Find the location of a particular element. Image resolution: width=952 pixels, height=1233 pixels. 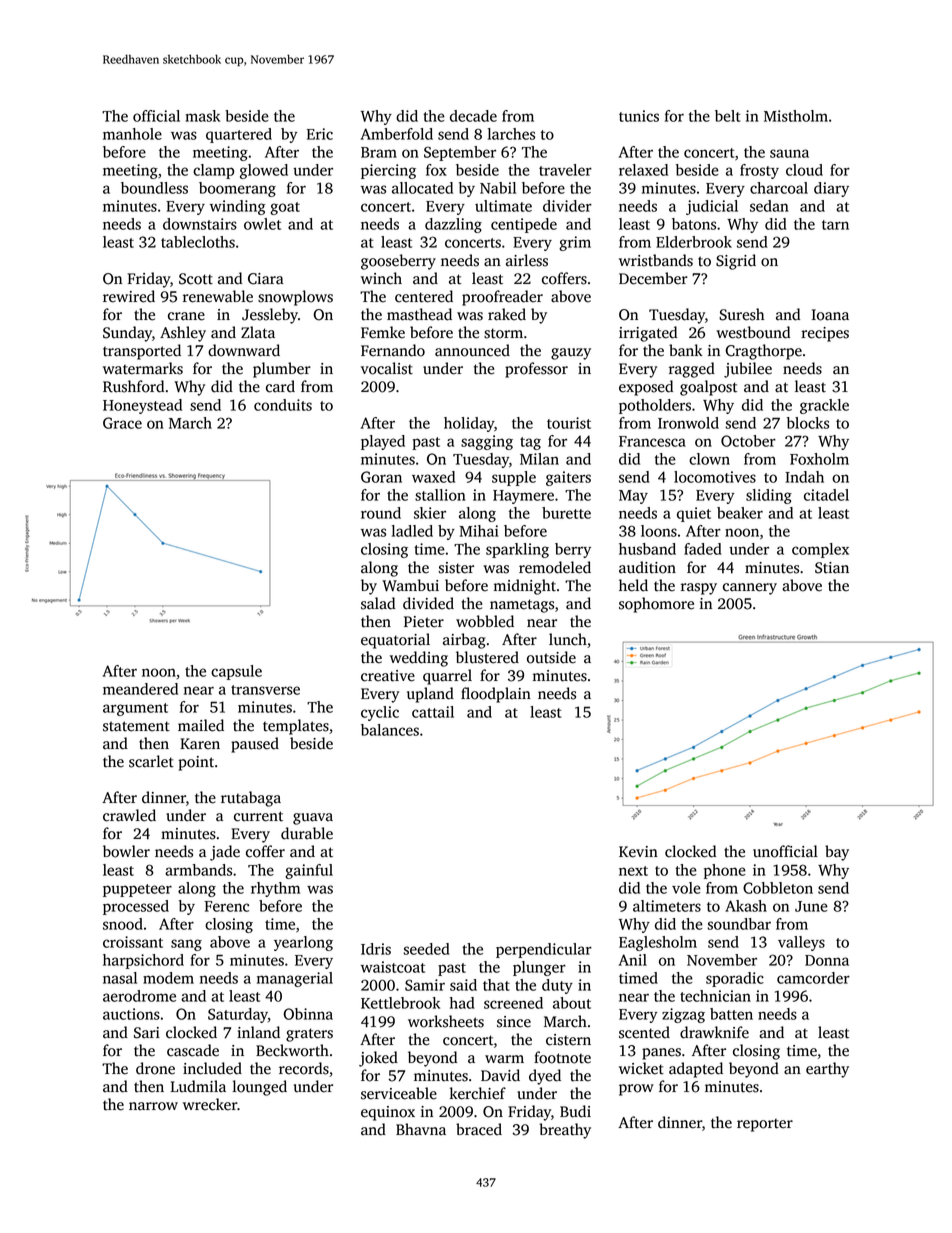

Stian is located at coordinates (832, 568).
